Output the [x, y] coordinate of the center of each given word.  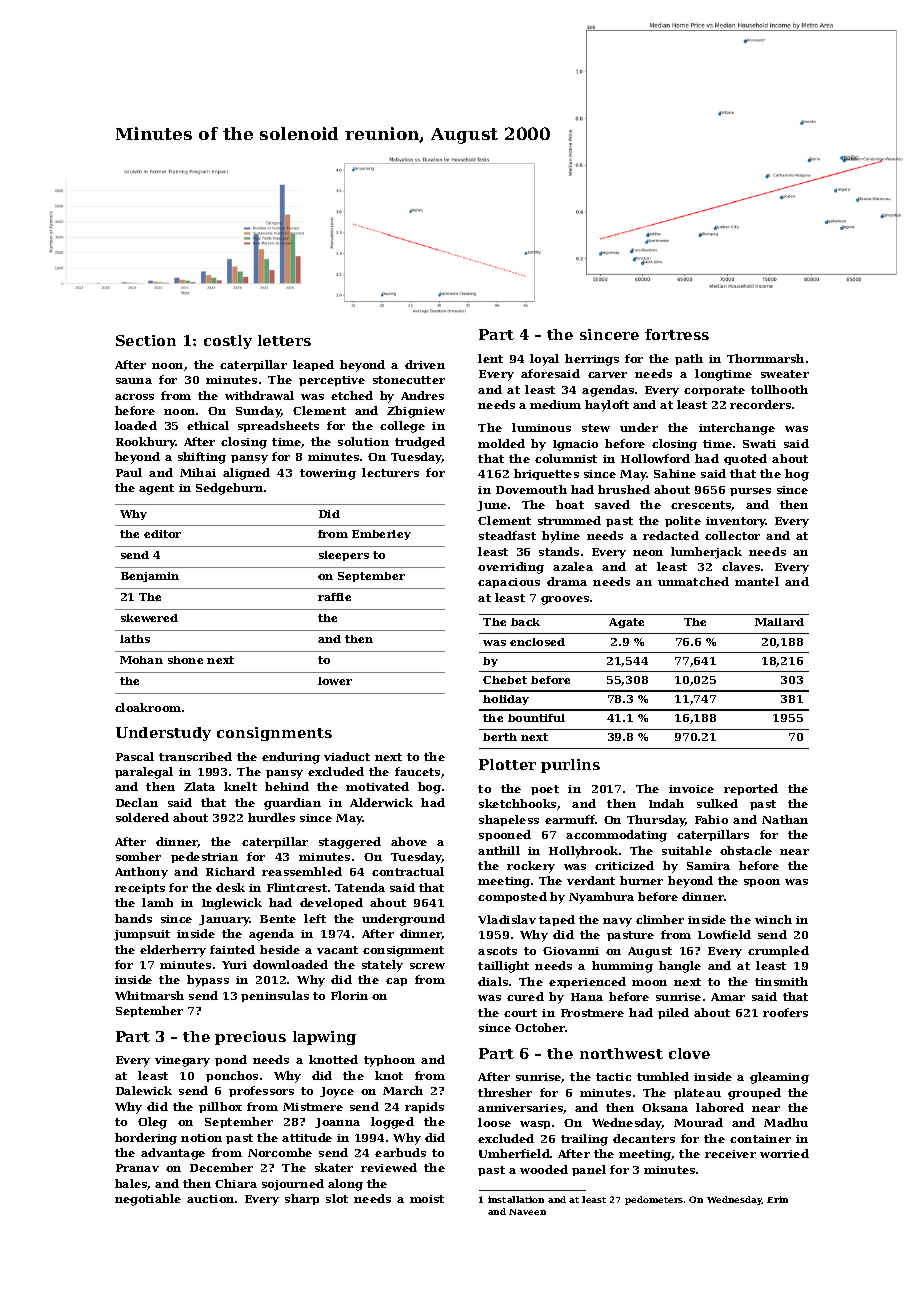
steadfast [507, 535]
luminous [541, 427]
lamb [157, 902]
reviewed [389, 1167]
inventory [736, 522]
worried [784, 1153]
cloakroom [148, 707]
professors [261, 1091]
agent [156, 489]
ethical [208, 425]
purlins [570, 766]
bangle [680, 967]
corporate [714, 391]
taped [557, 920]
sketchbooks [517, 803]
